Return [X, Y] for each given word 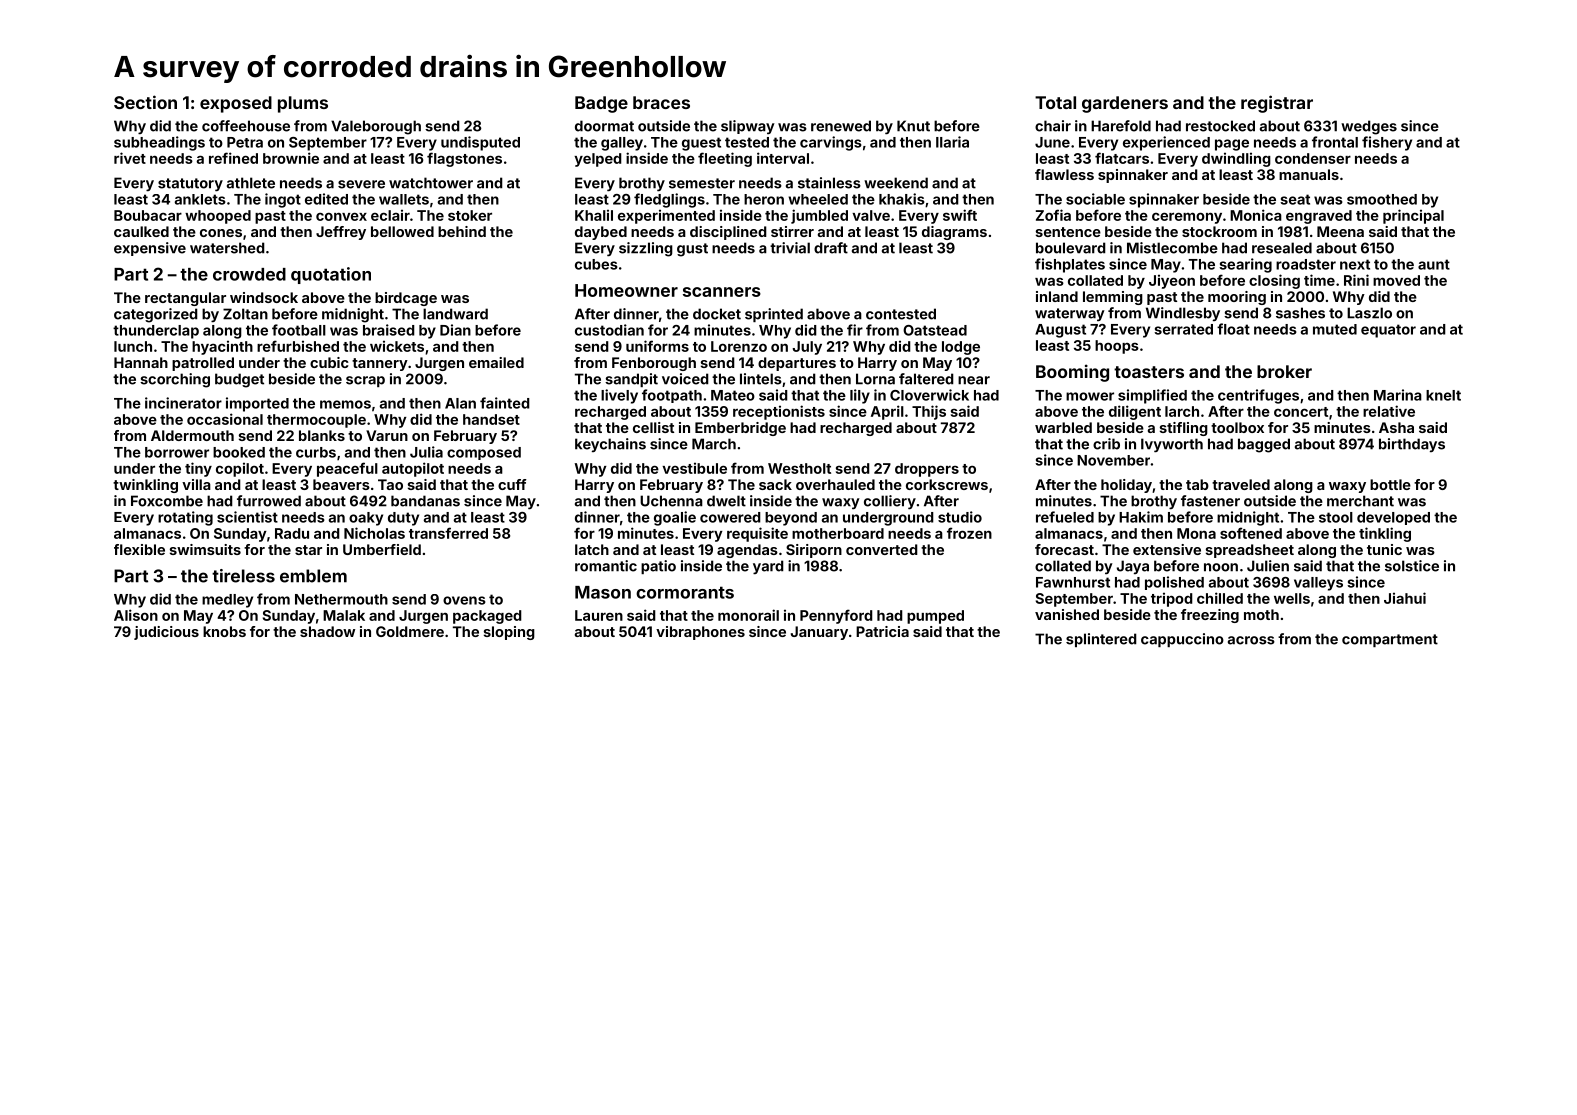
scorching [175, 380]
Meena [1340, 231]
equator [1388, 331]
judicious [166, 633]
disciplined [728, 233]
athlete [251, 183]
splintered [1101, 640]
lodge [961, 348]
